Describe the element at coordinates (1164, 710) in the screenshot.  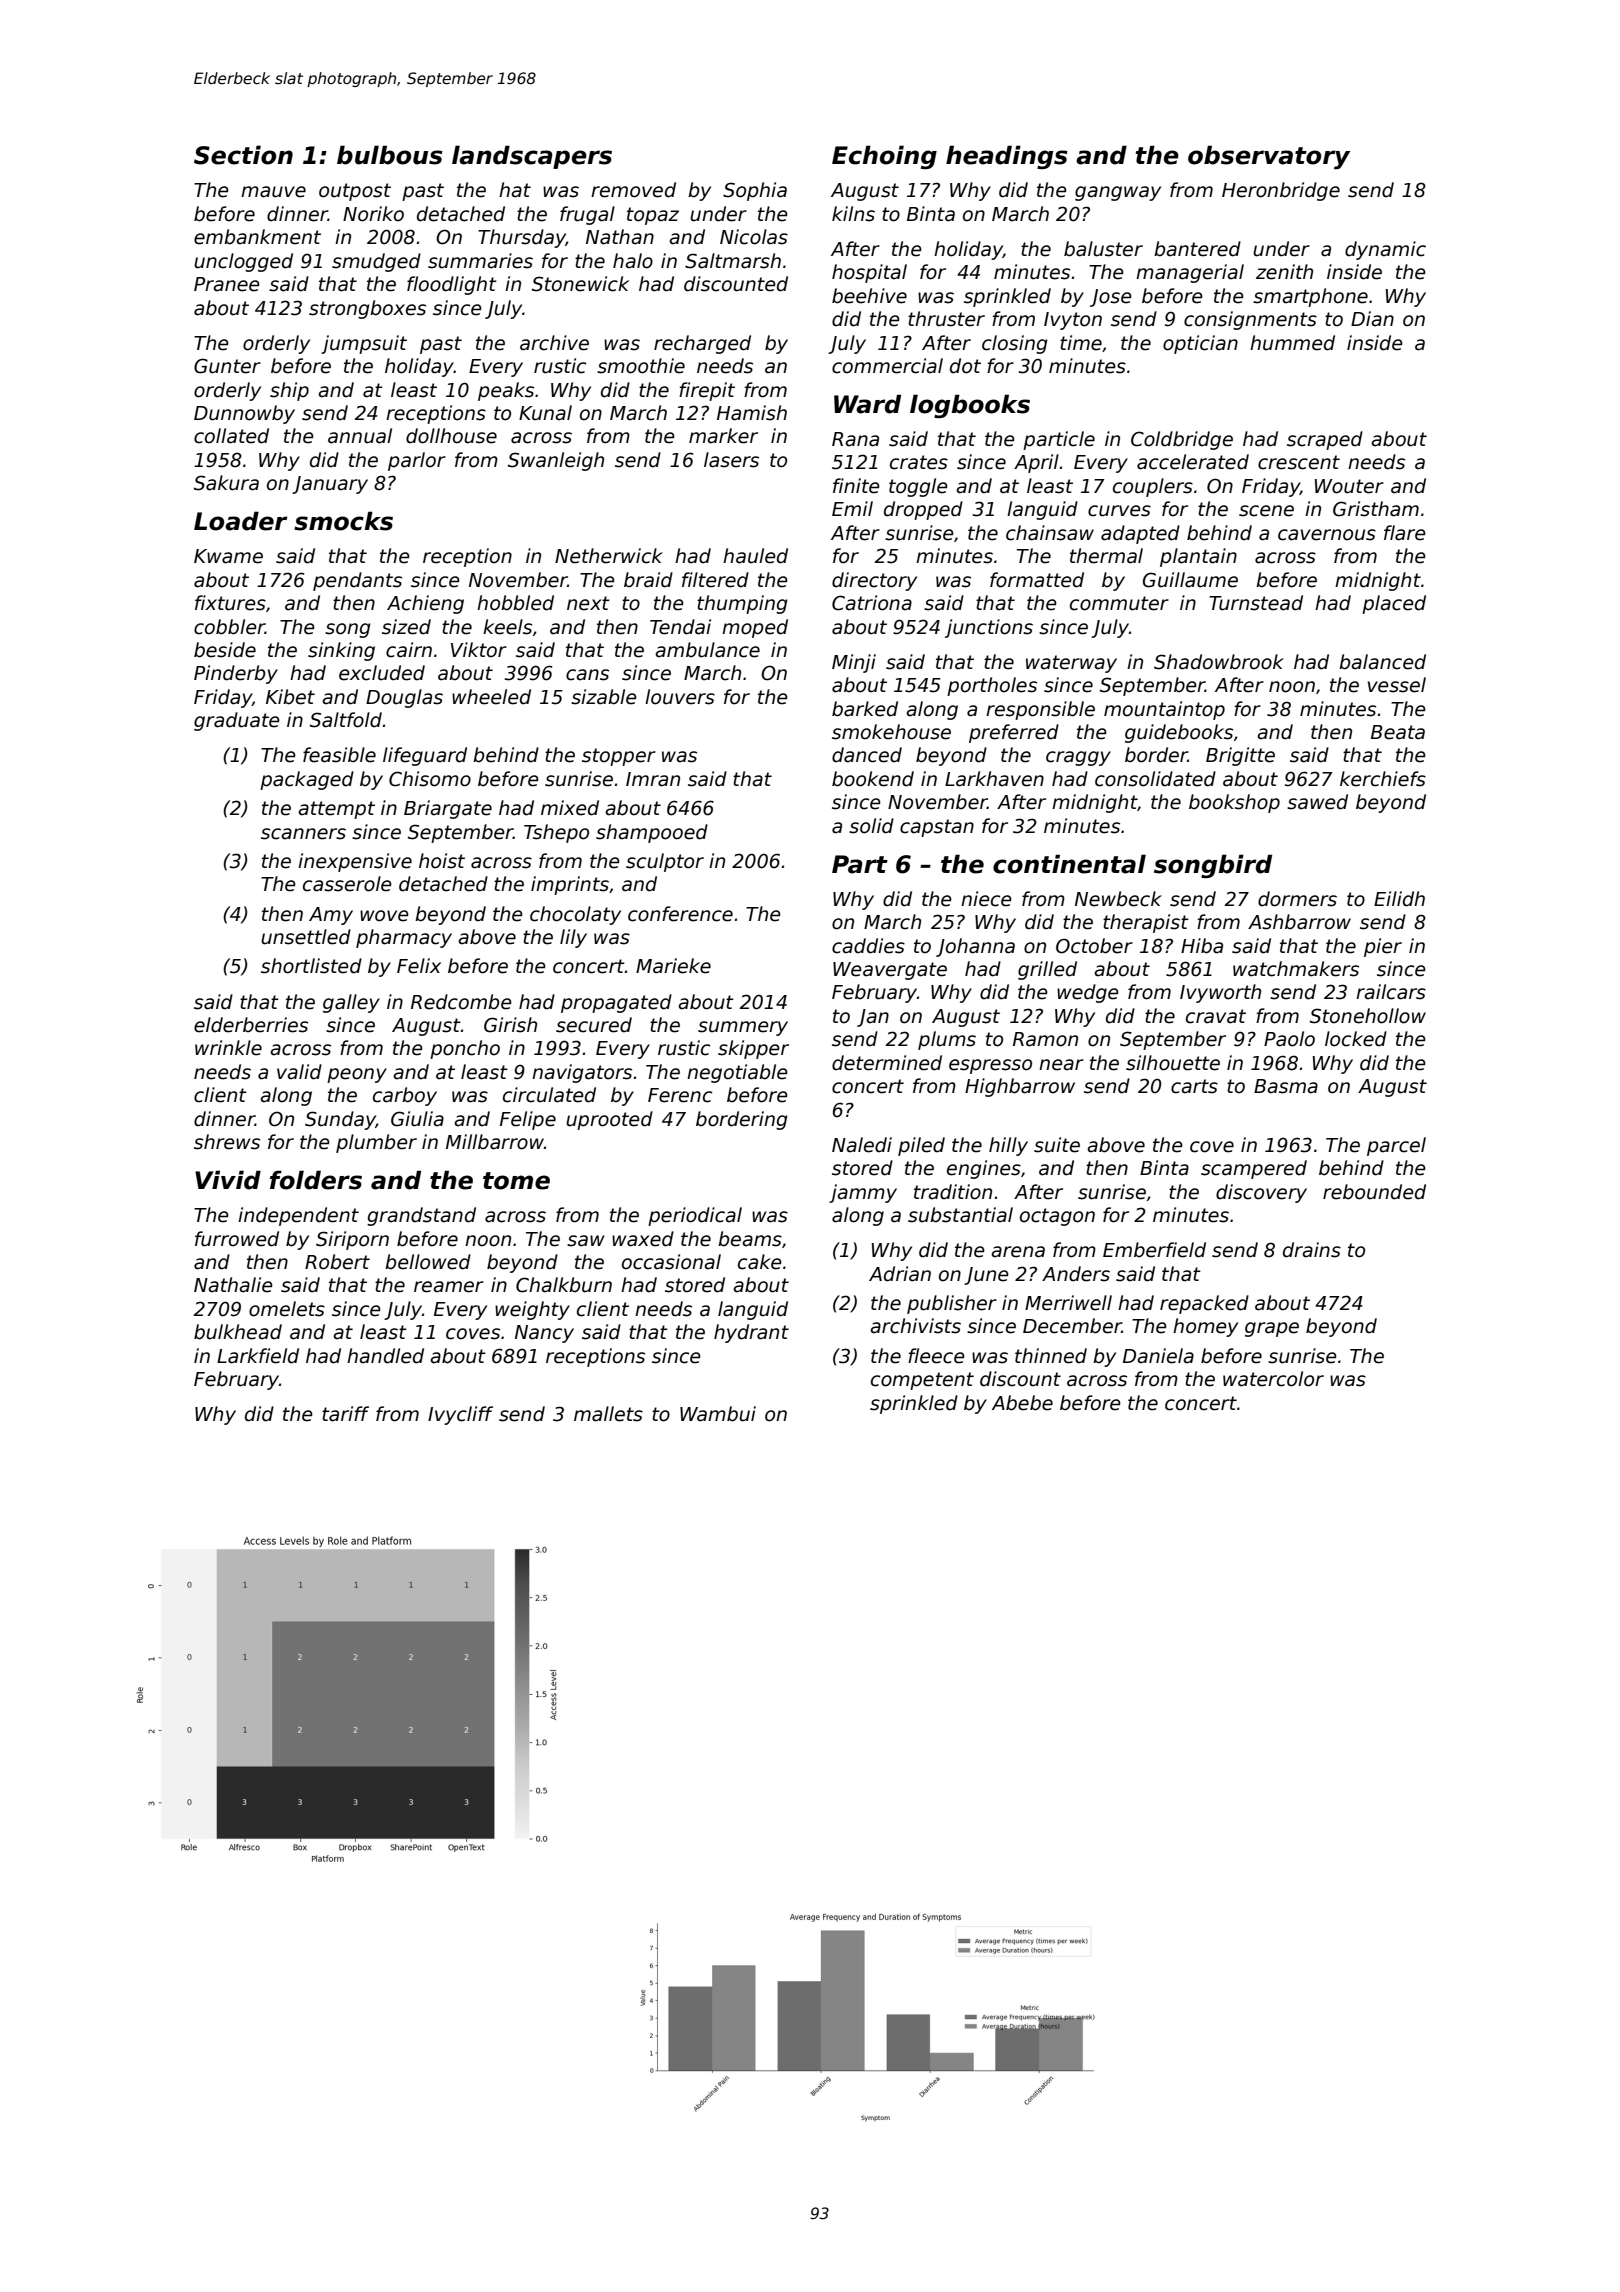
I see `mountaintop` at that location.
